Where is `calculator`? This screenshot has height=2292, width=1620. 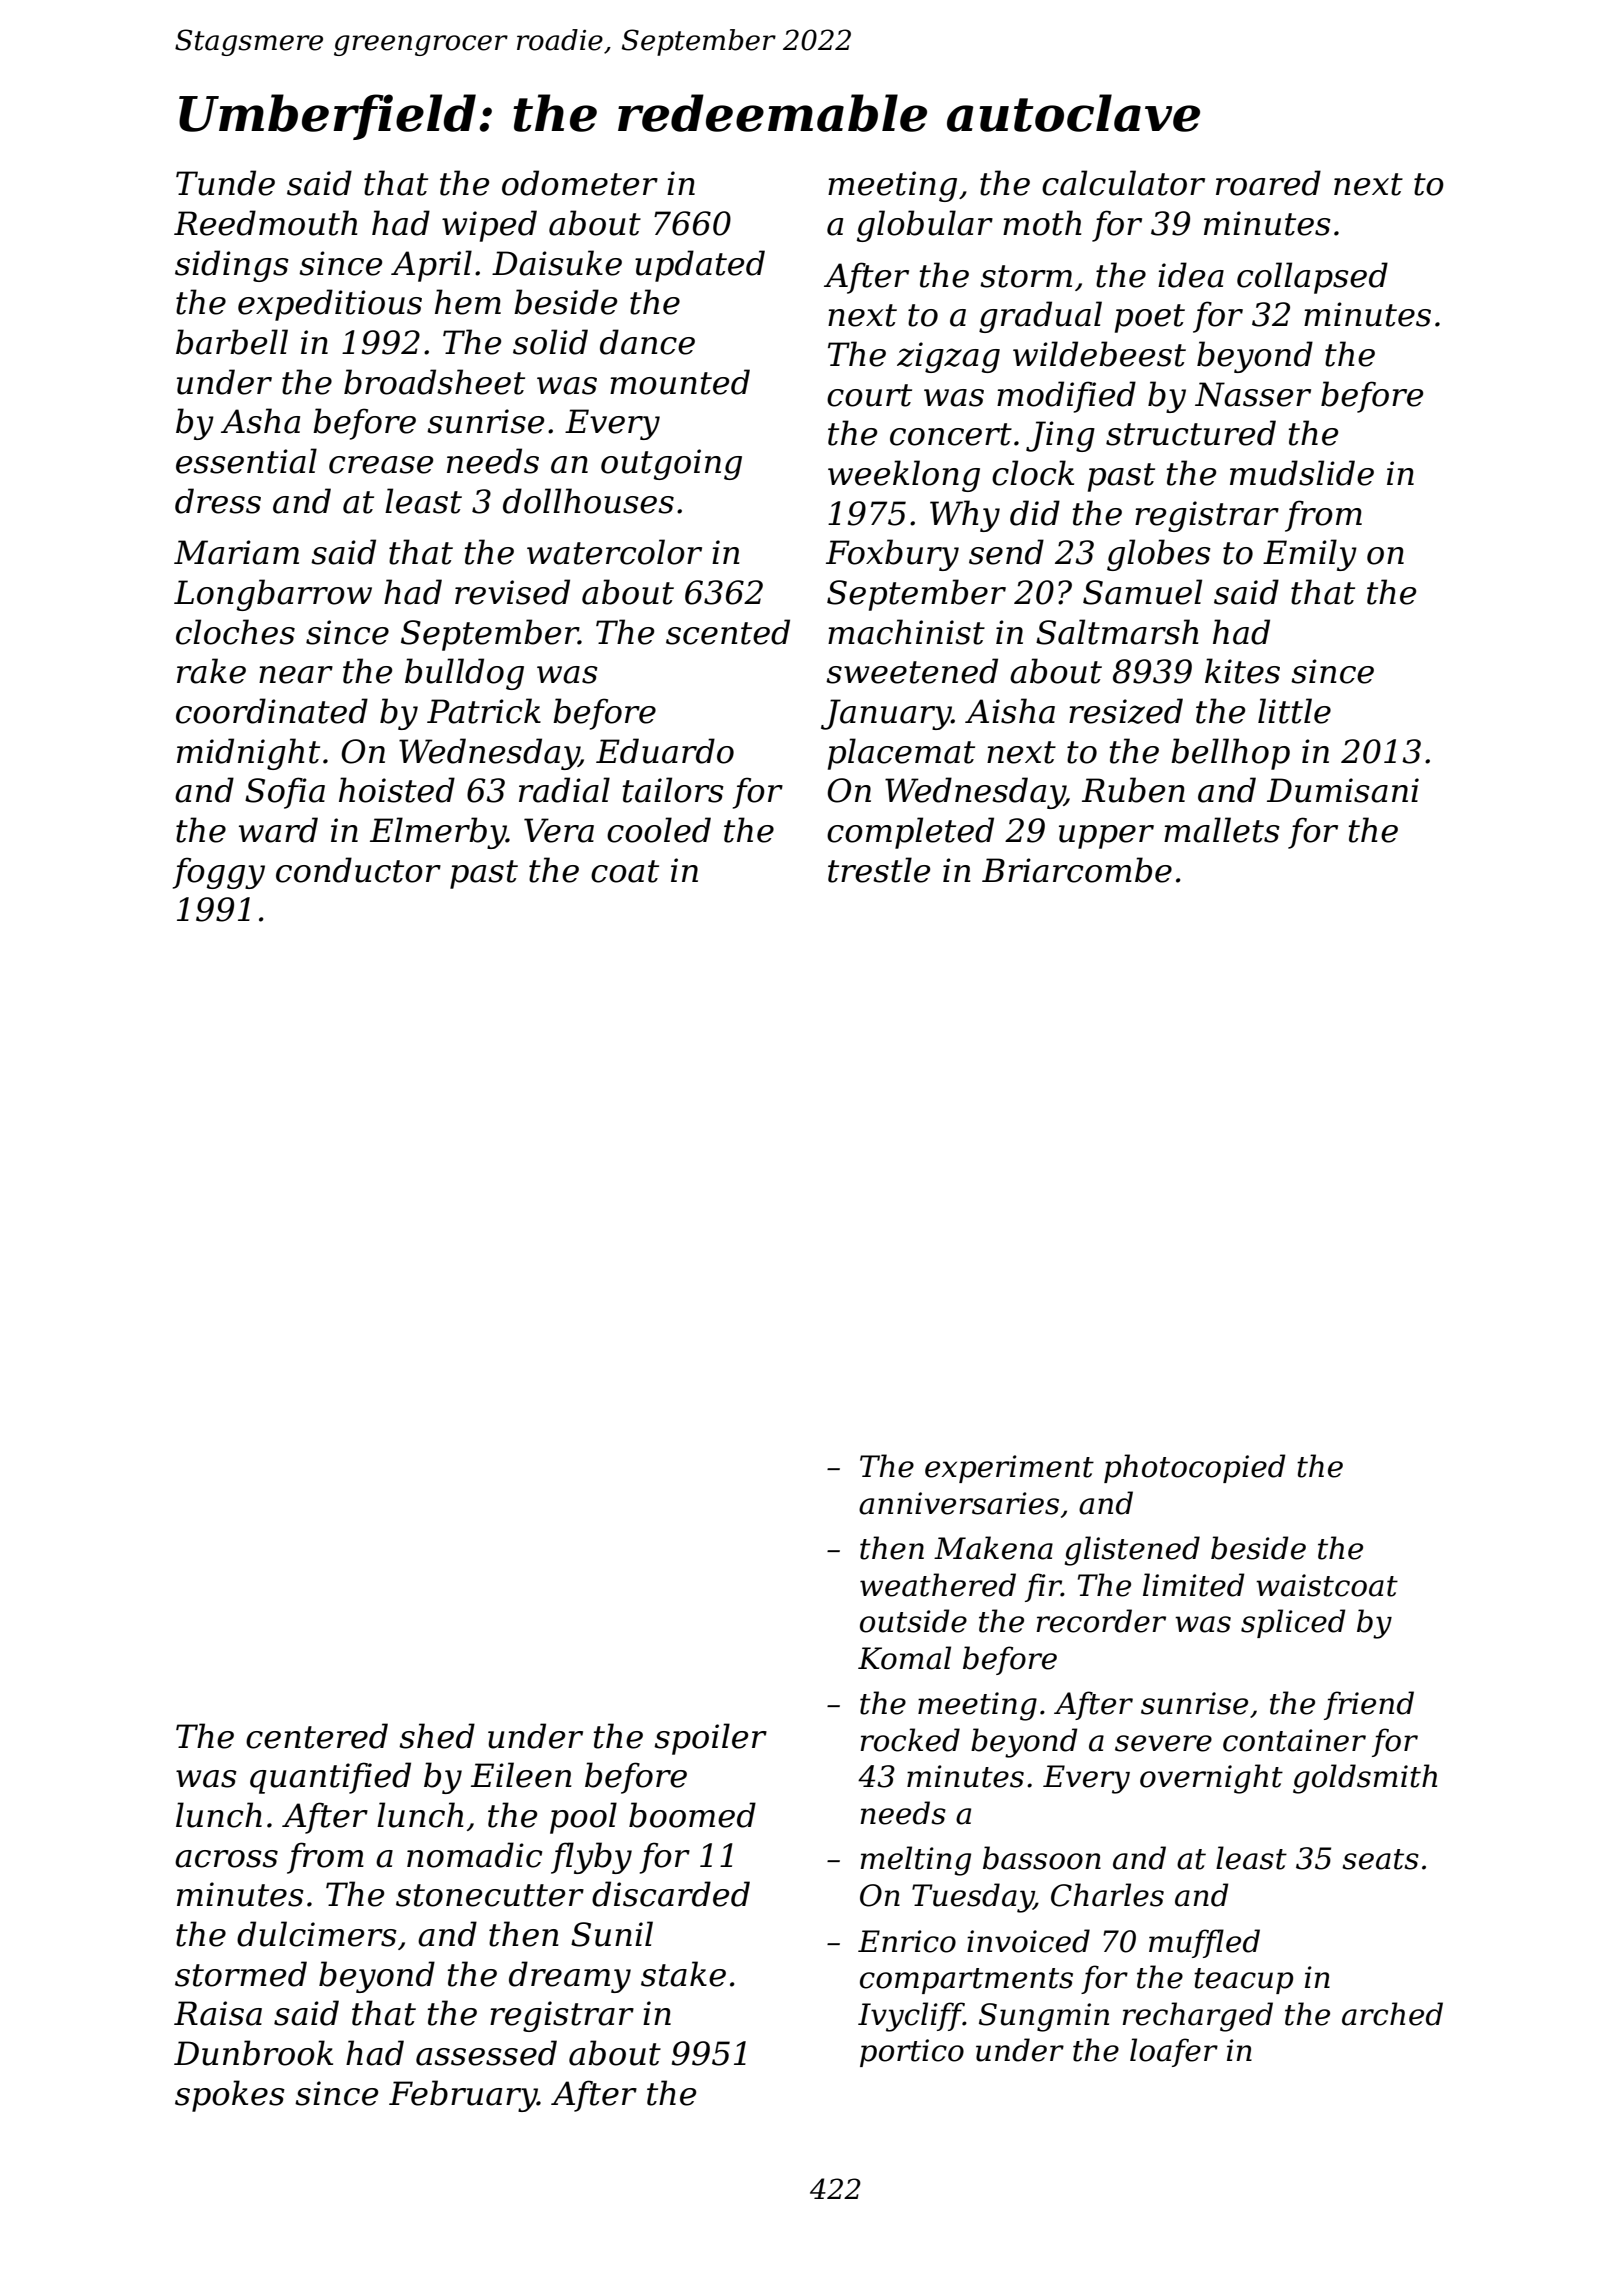
calculator is located at coordinates (1123, 183).
